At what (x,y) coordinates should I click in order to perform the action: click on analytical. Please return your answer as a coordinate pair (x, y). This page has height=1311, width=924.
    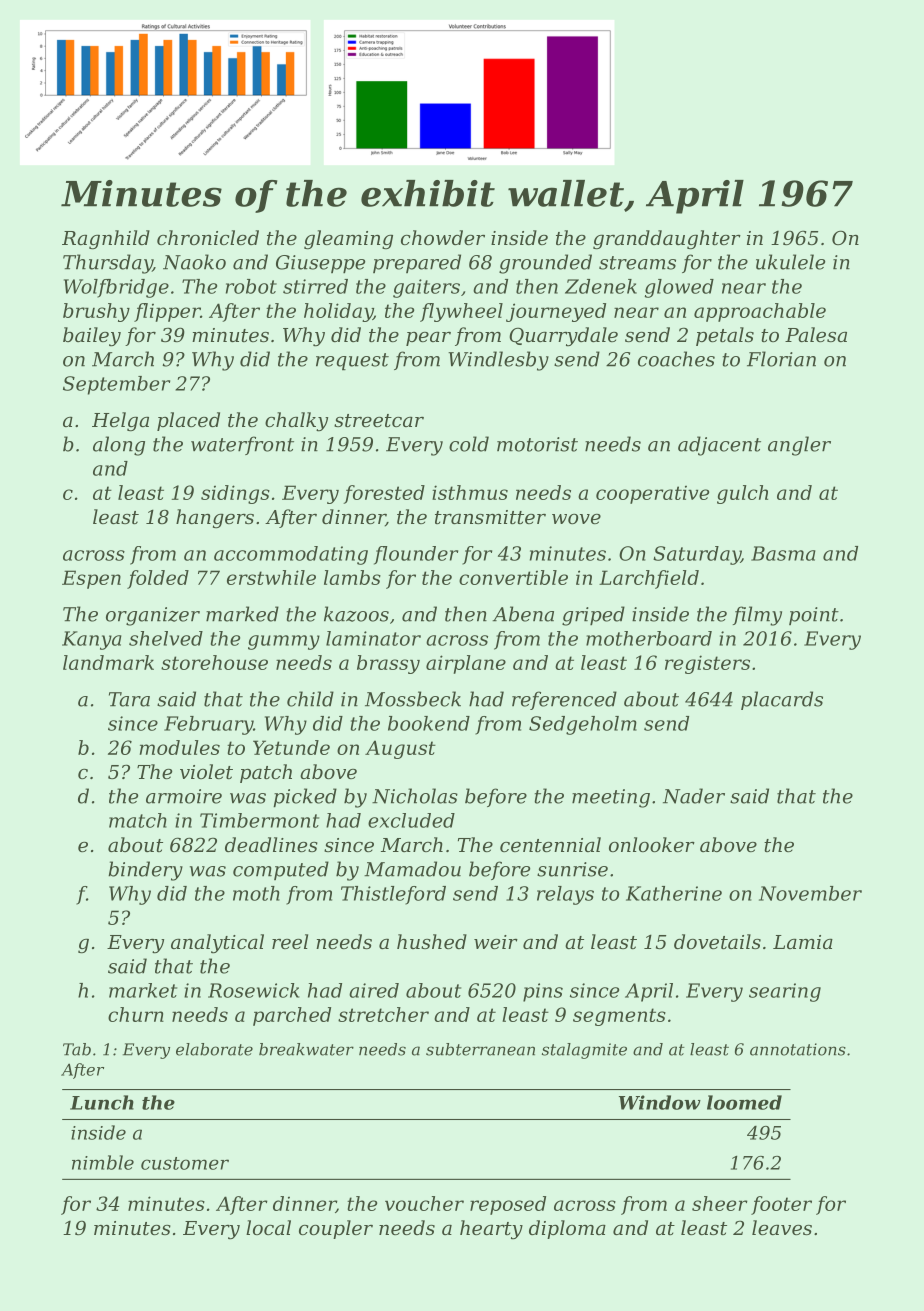
    Looking at the image, I should click on (217, 944).
